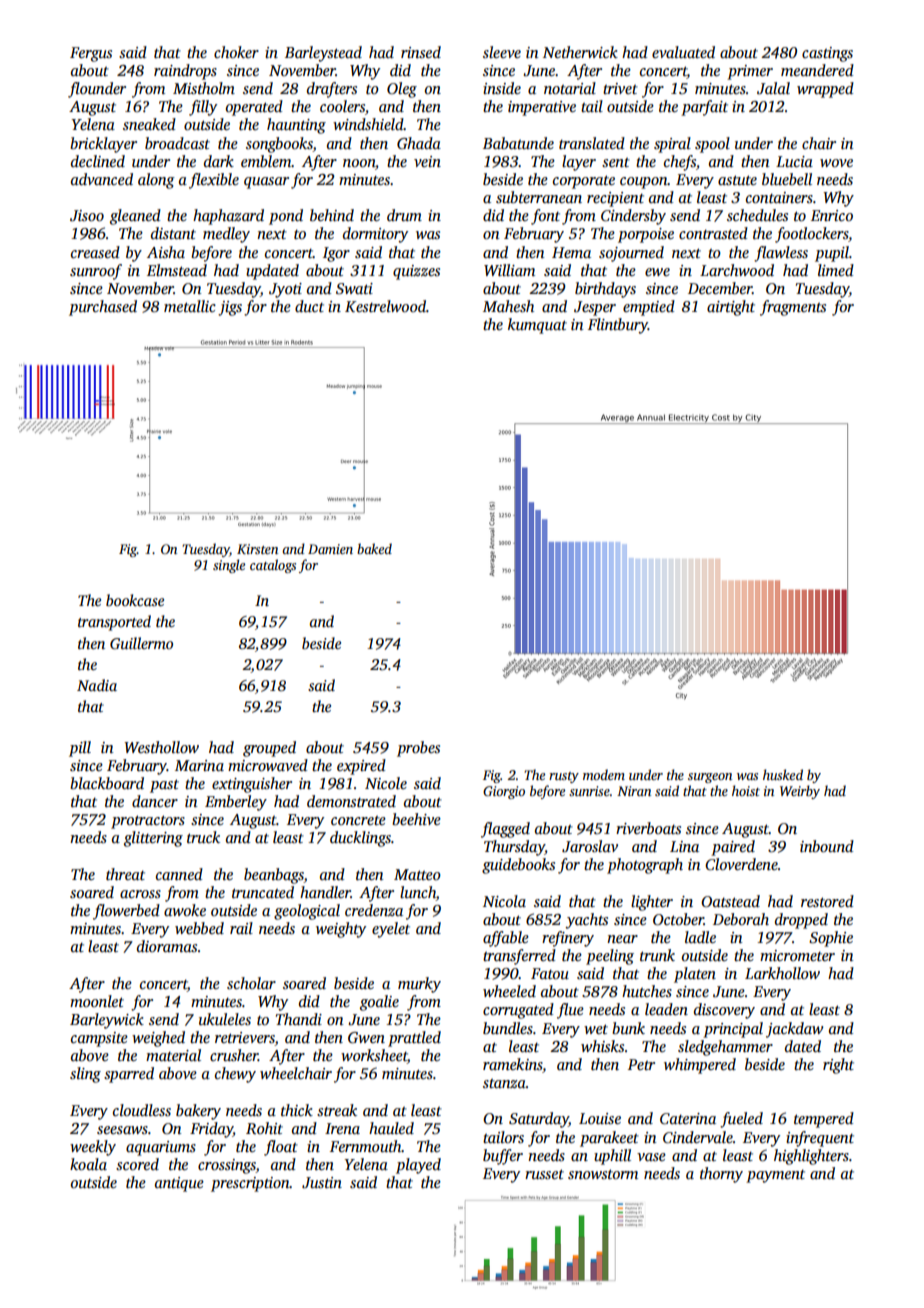  Describe the element at coordinates (417, 874) in the screenshot. I see `Matteo` at that location.
